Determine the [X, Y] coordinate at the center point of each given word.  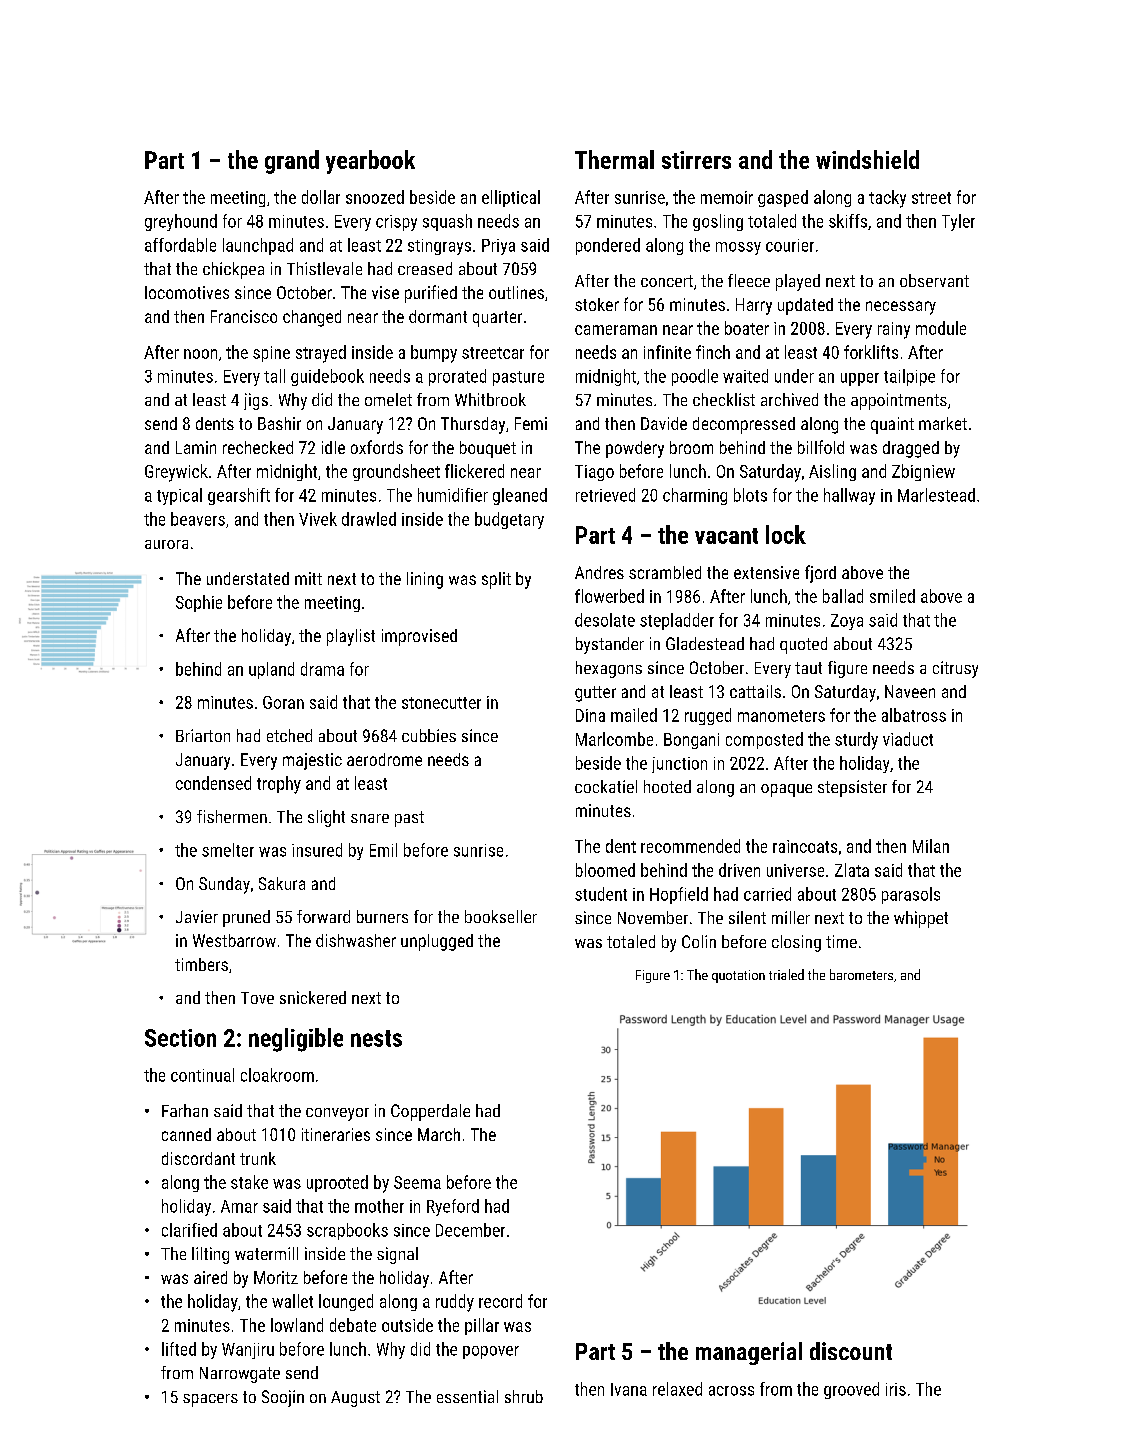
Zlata [852, 870]
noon [200, 354]
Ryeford [453, 1207]
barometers [861, 974]
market [943, 423]
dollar [321, 197]
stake [249, 1182]
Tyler [958, 222]
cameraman [616, 330]
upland [271, 670]
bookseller [501, 916]
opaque [786, 790]
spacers [210, 1400]
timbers [201, 964]
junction [679, 765]
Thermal [614, 159]
